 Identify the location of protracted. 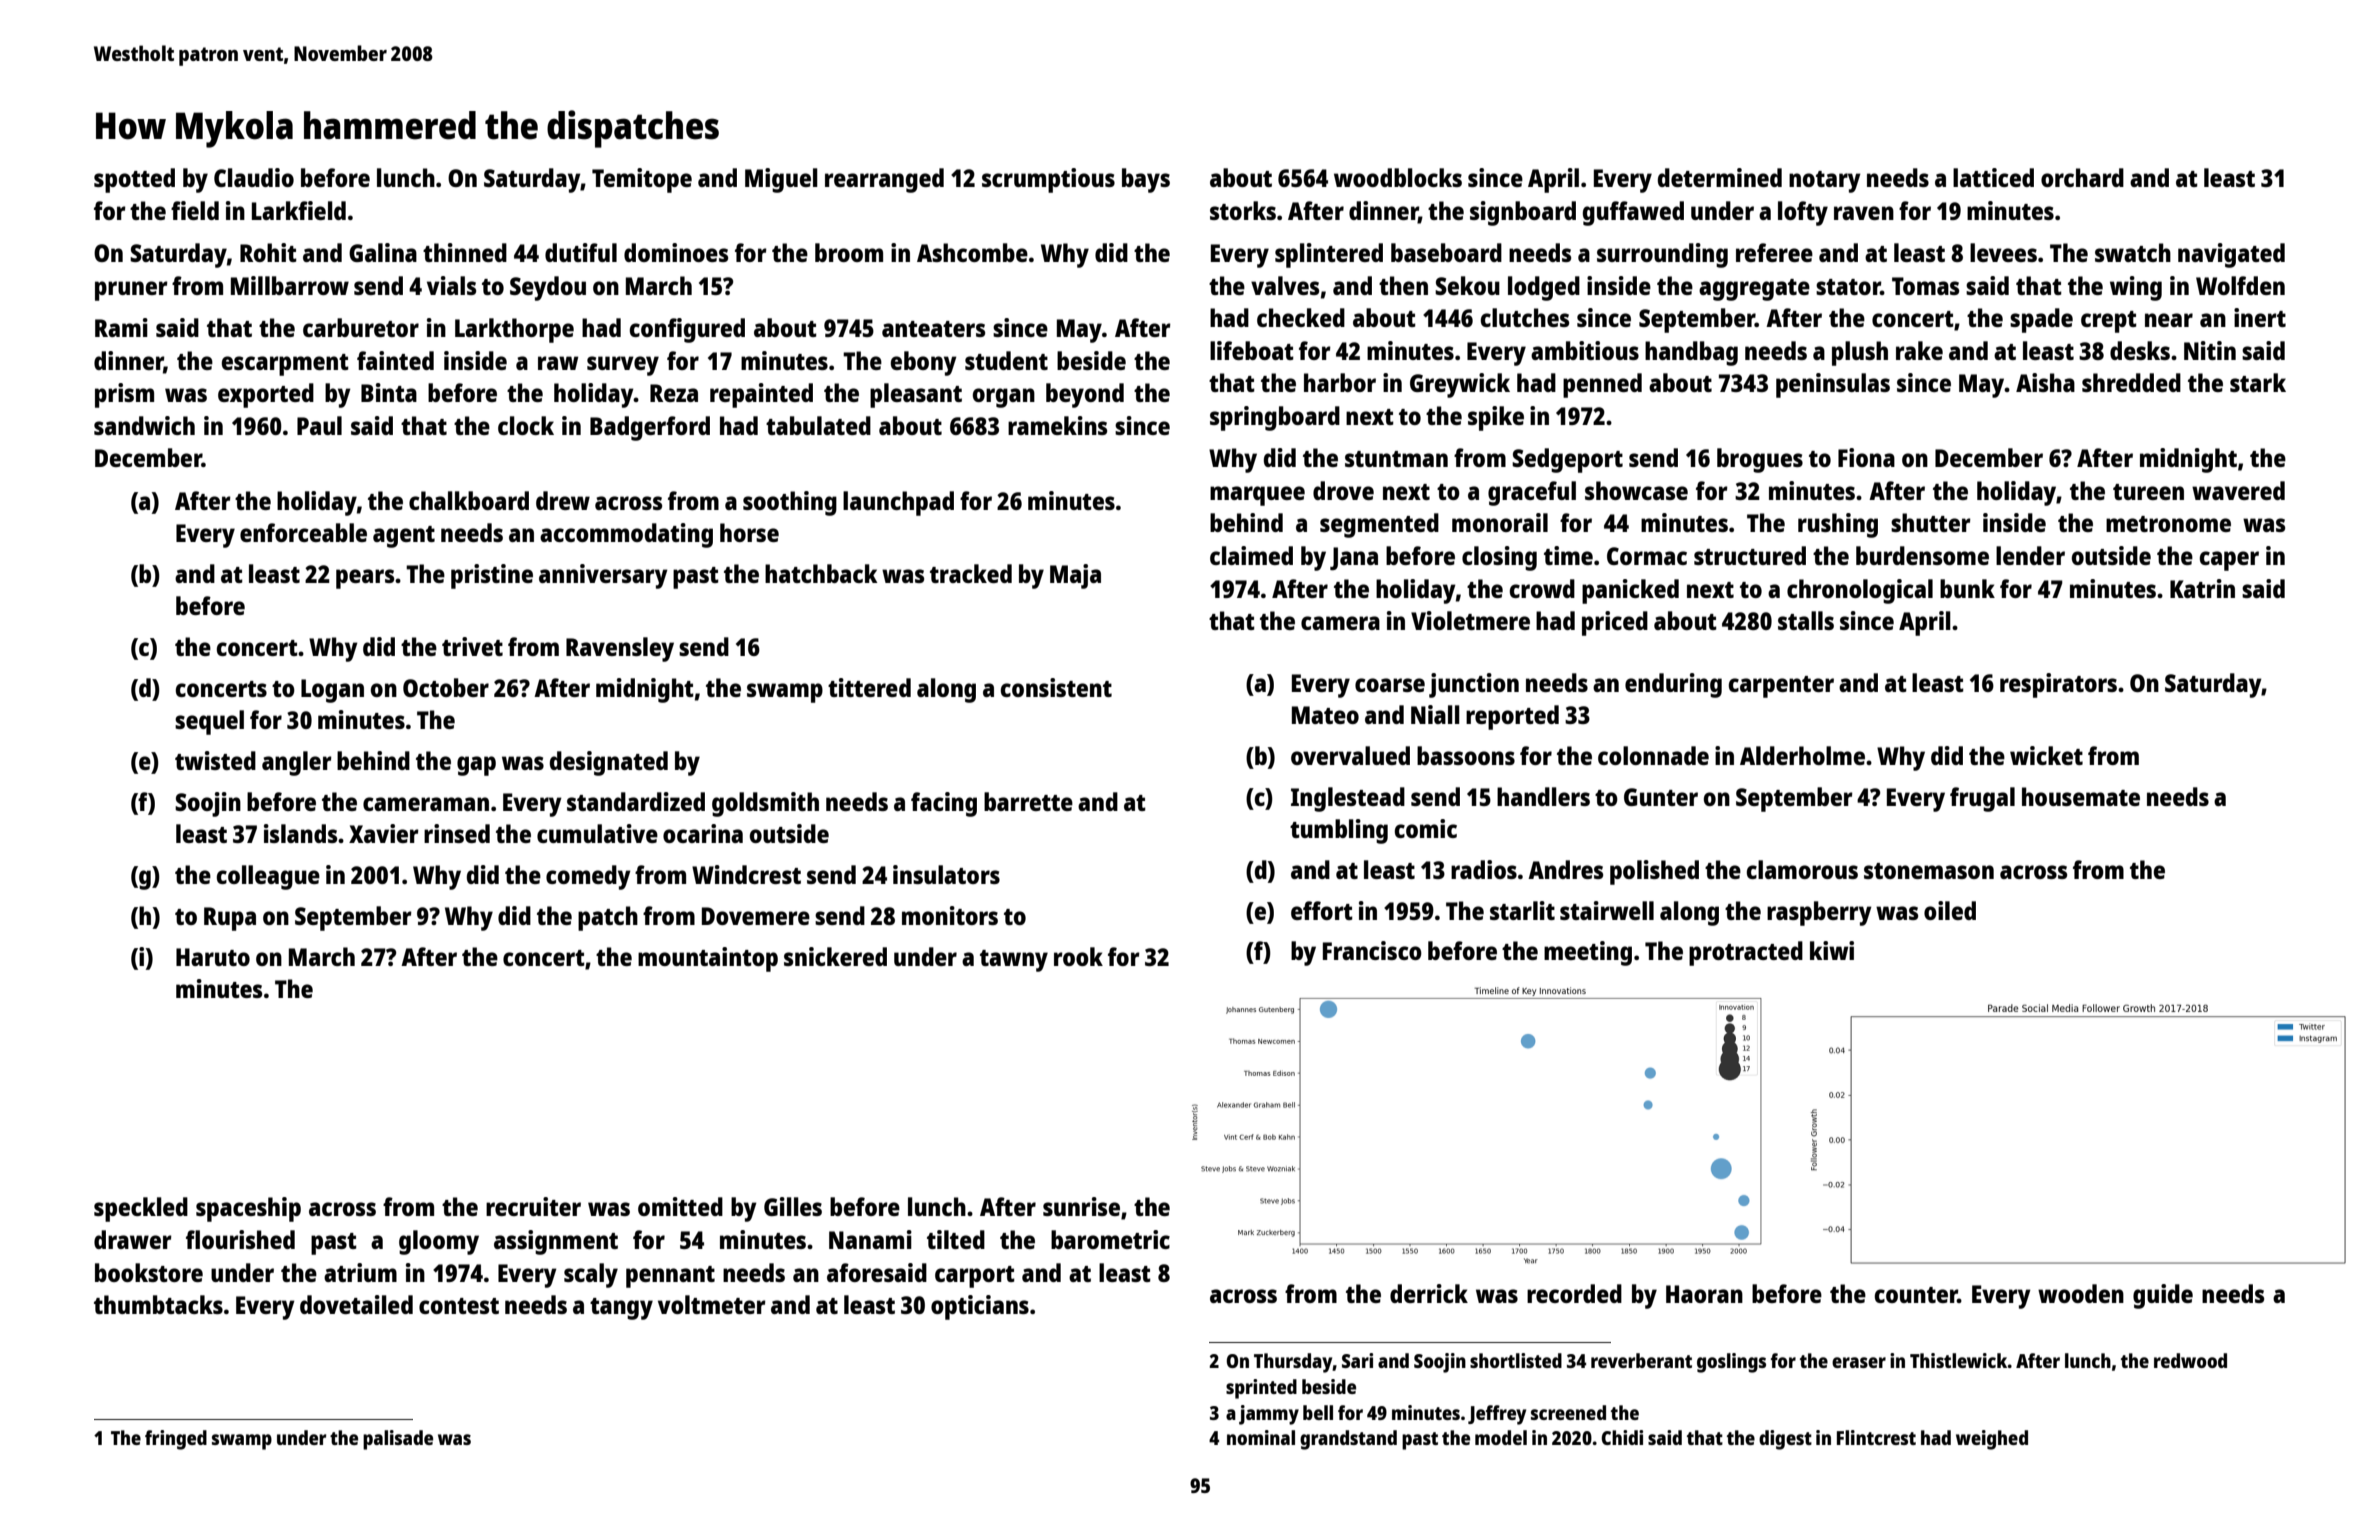
(1746, 953).
